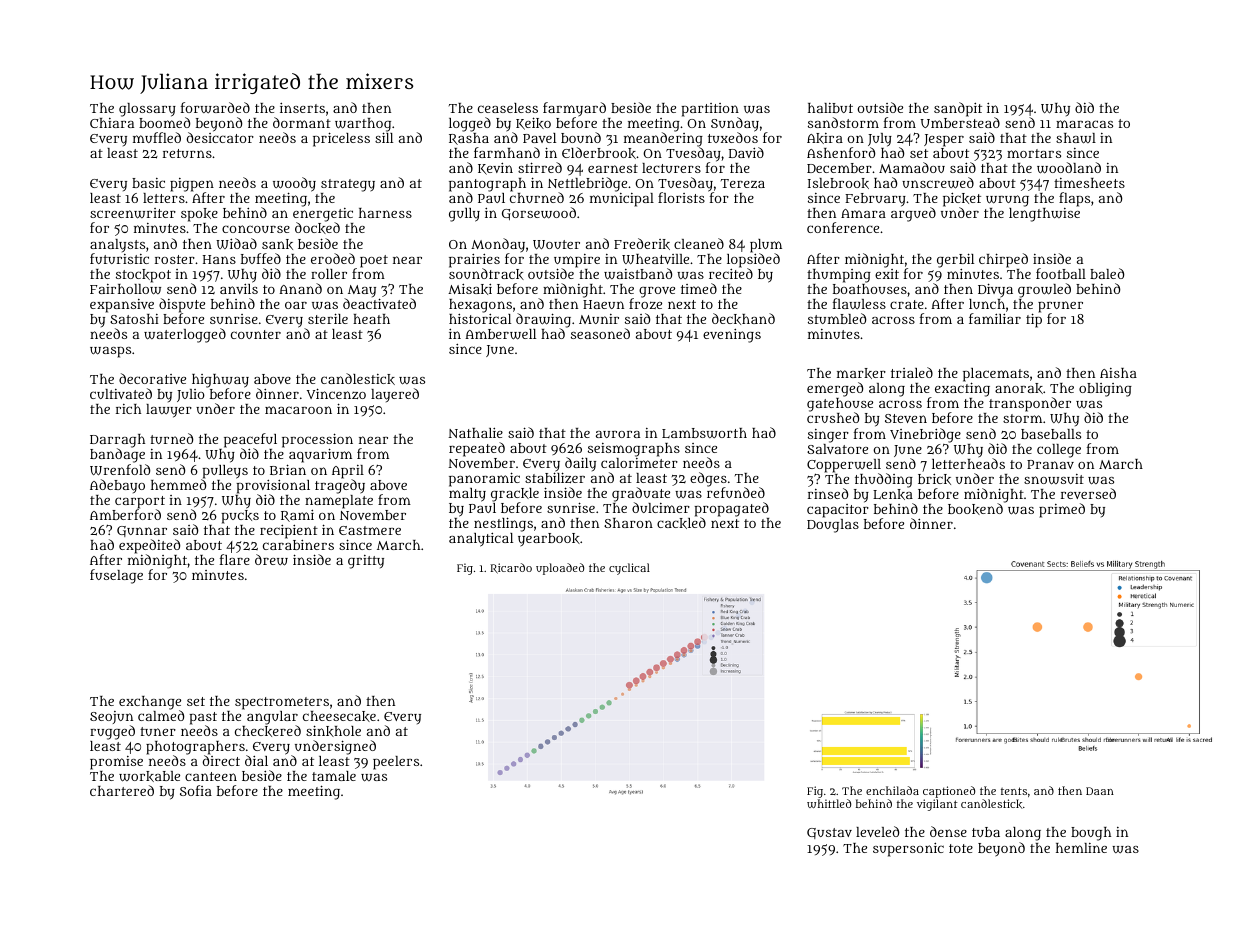 The width and height of the screenshot is (1233, 952). What do you see at coordinates (117, 245) in the screenshot?
I see `analysts` at bounding box center [117, 245].
